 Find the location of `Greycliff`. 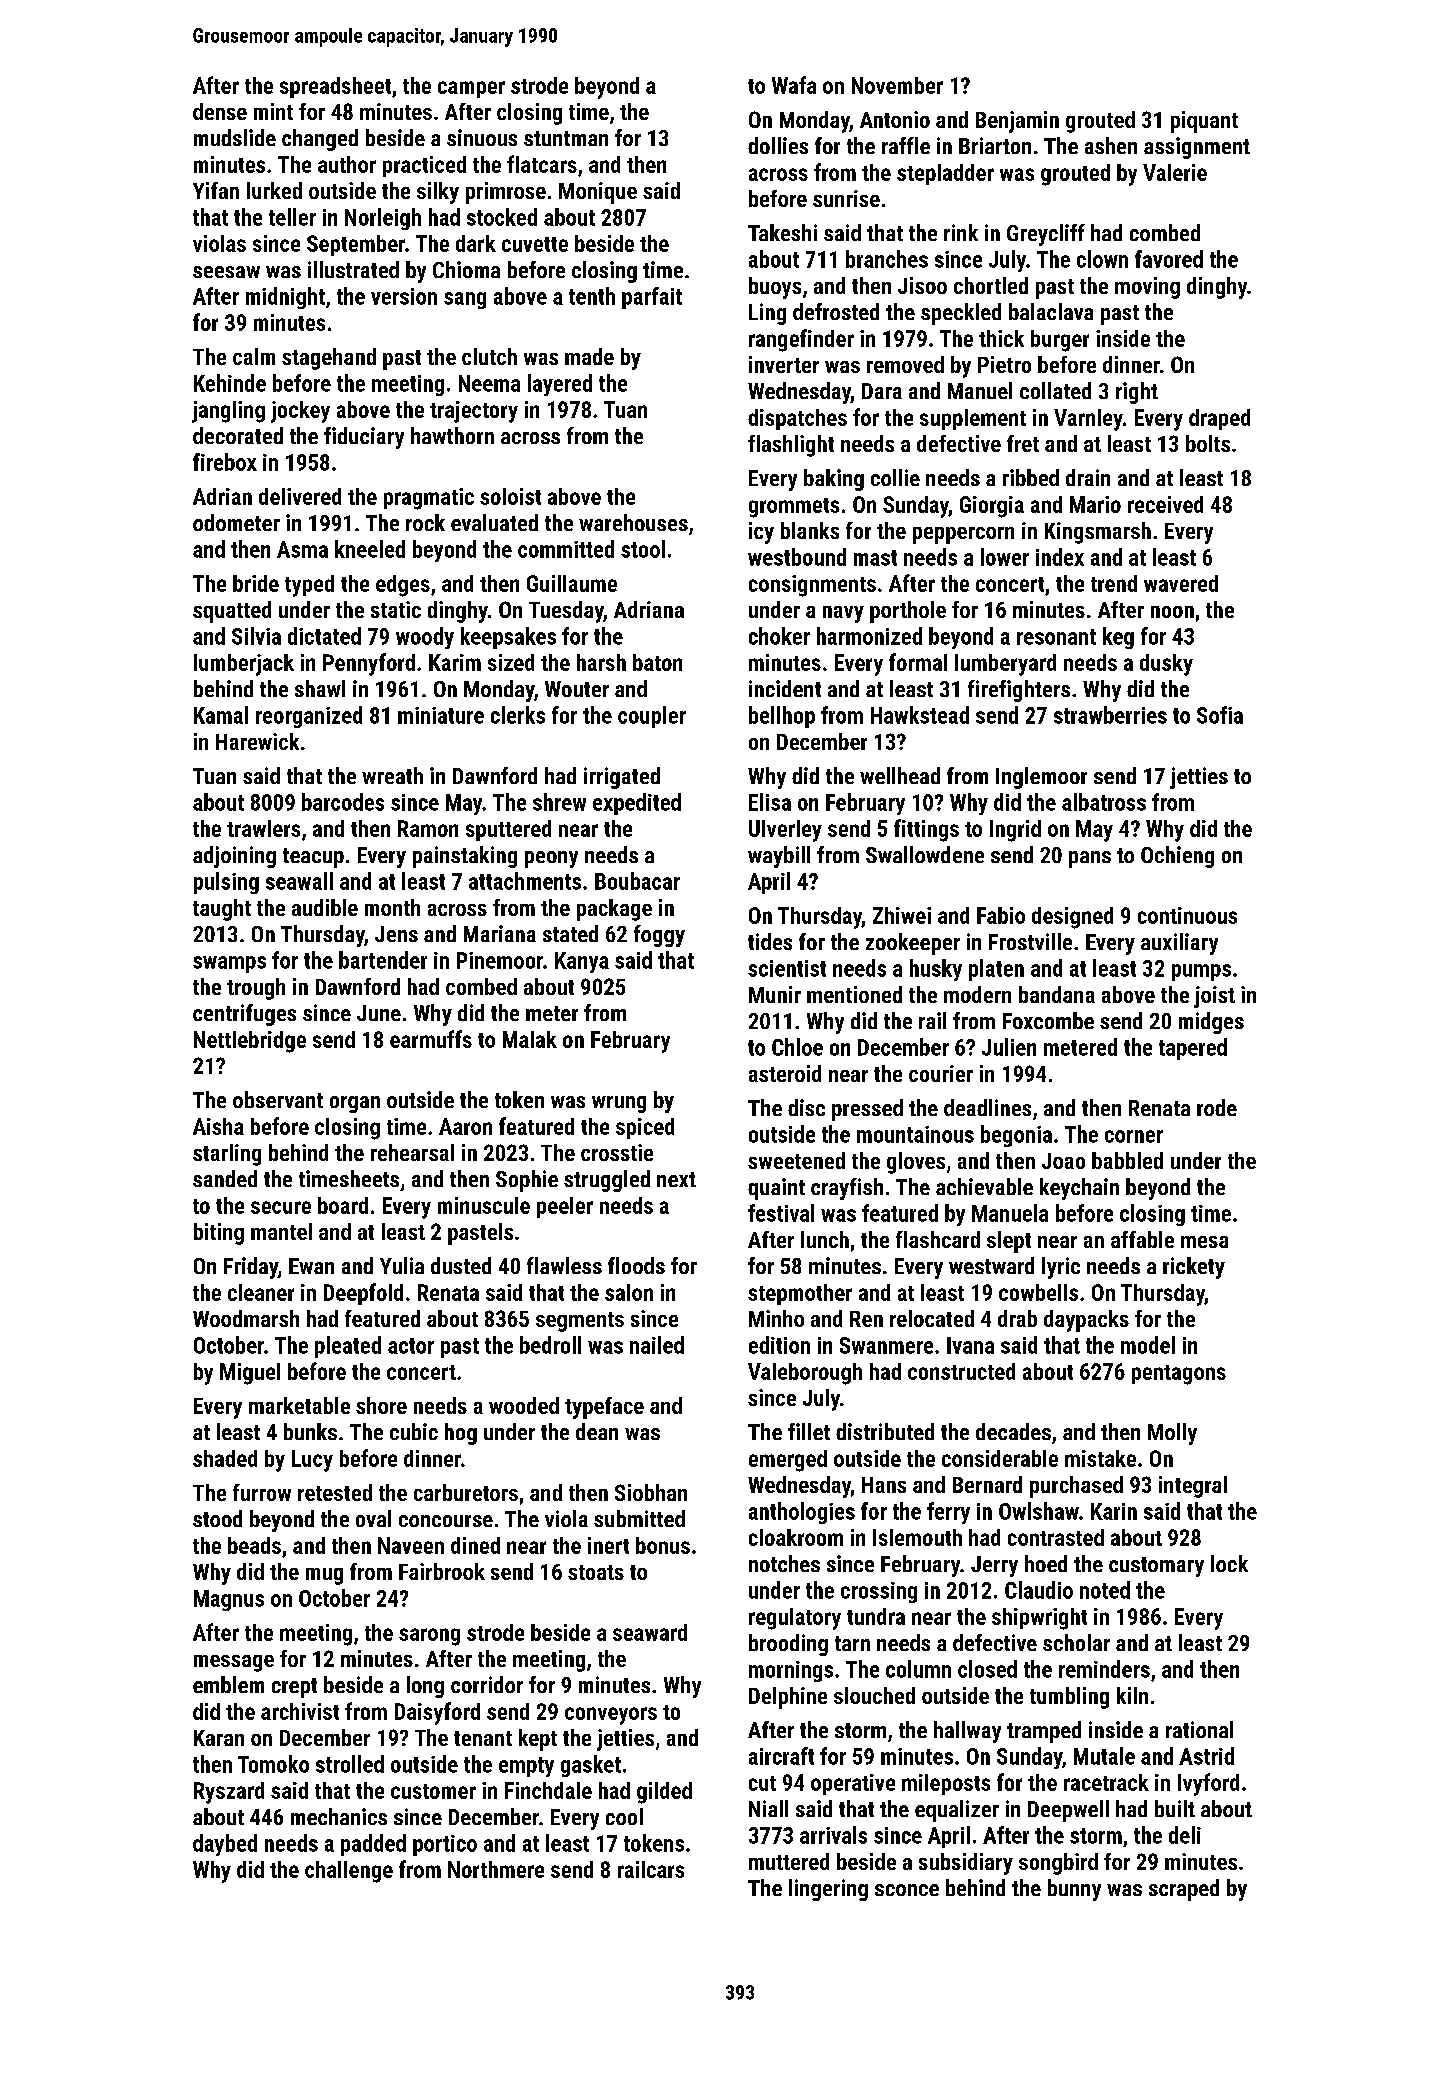

Greycliff is located at coordinates (1046, 235).
